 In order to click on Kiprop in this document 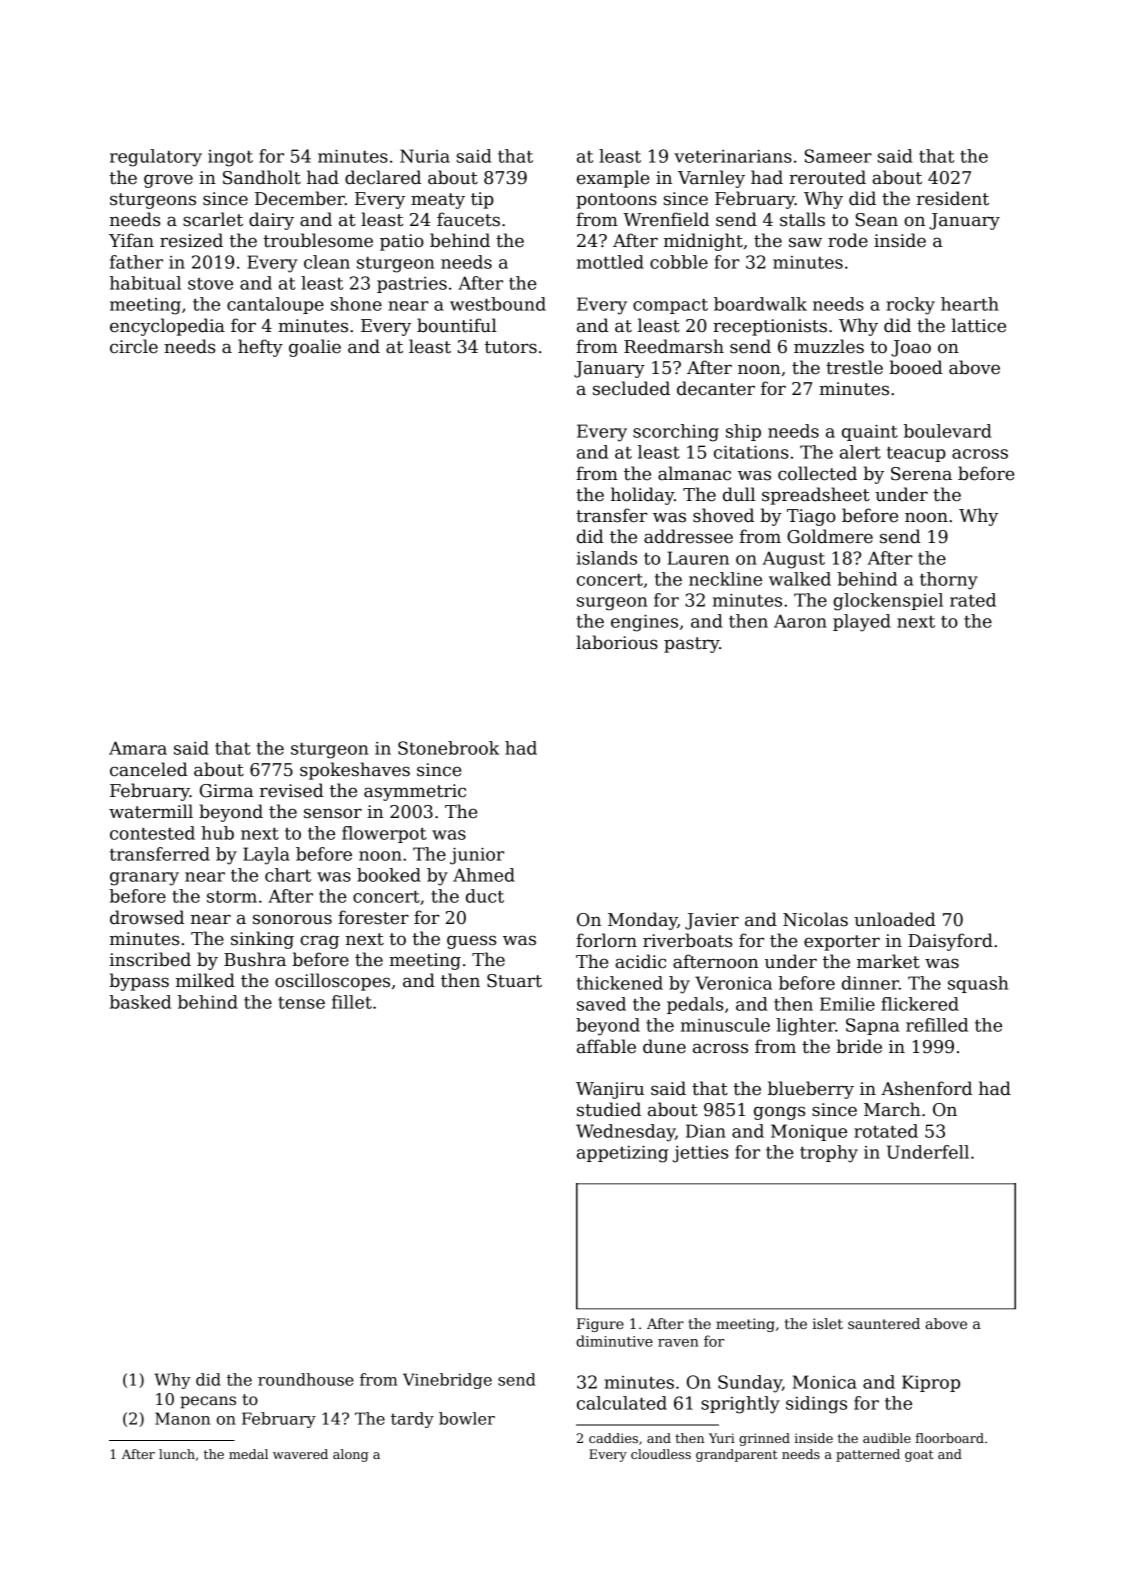, I will do `click(931, 1383)`.
